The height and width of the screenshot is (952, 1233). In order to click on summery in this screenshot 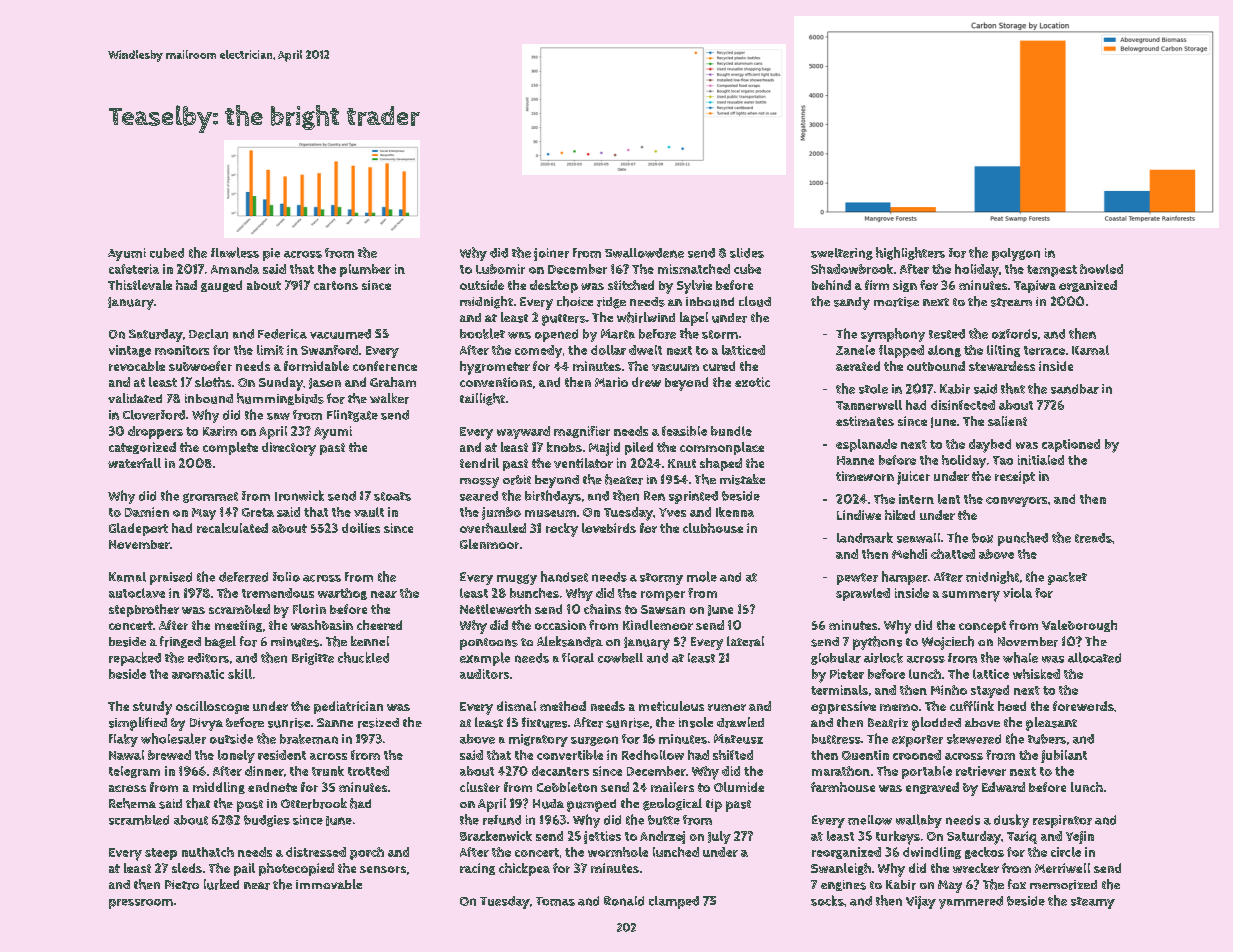, I will do `click(971, 596)`.
